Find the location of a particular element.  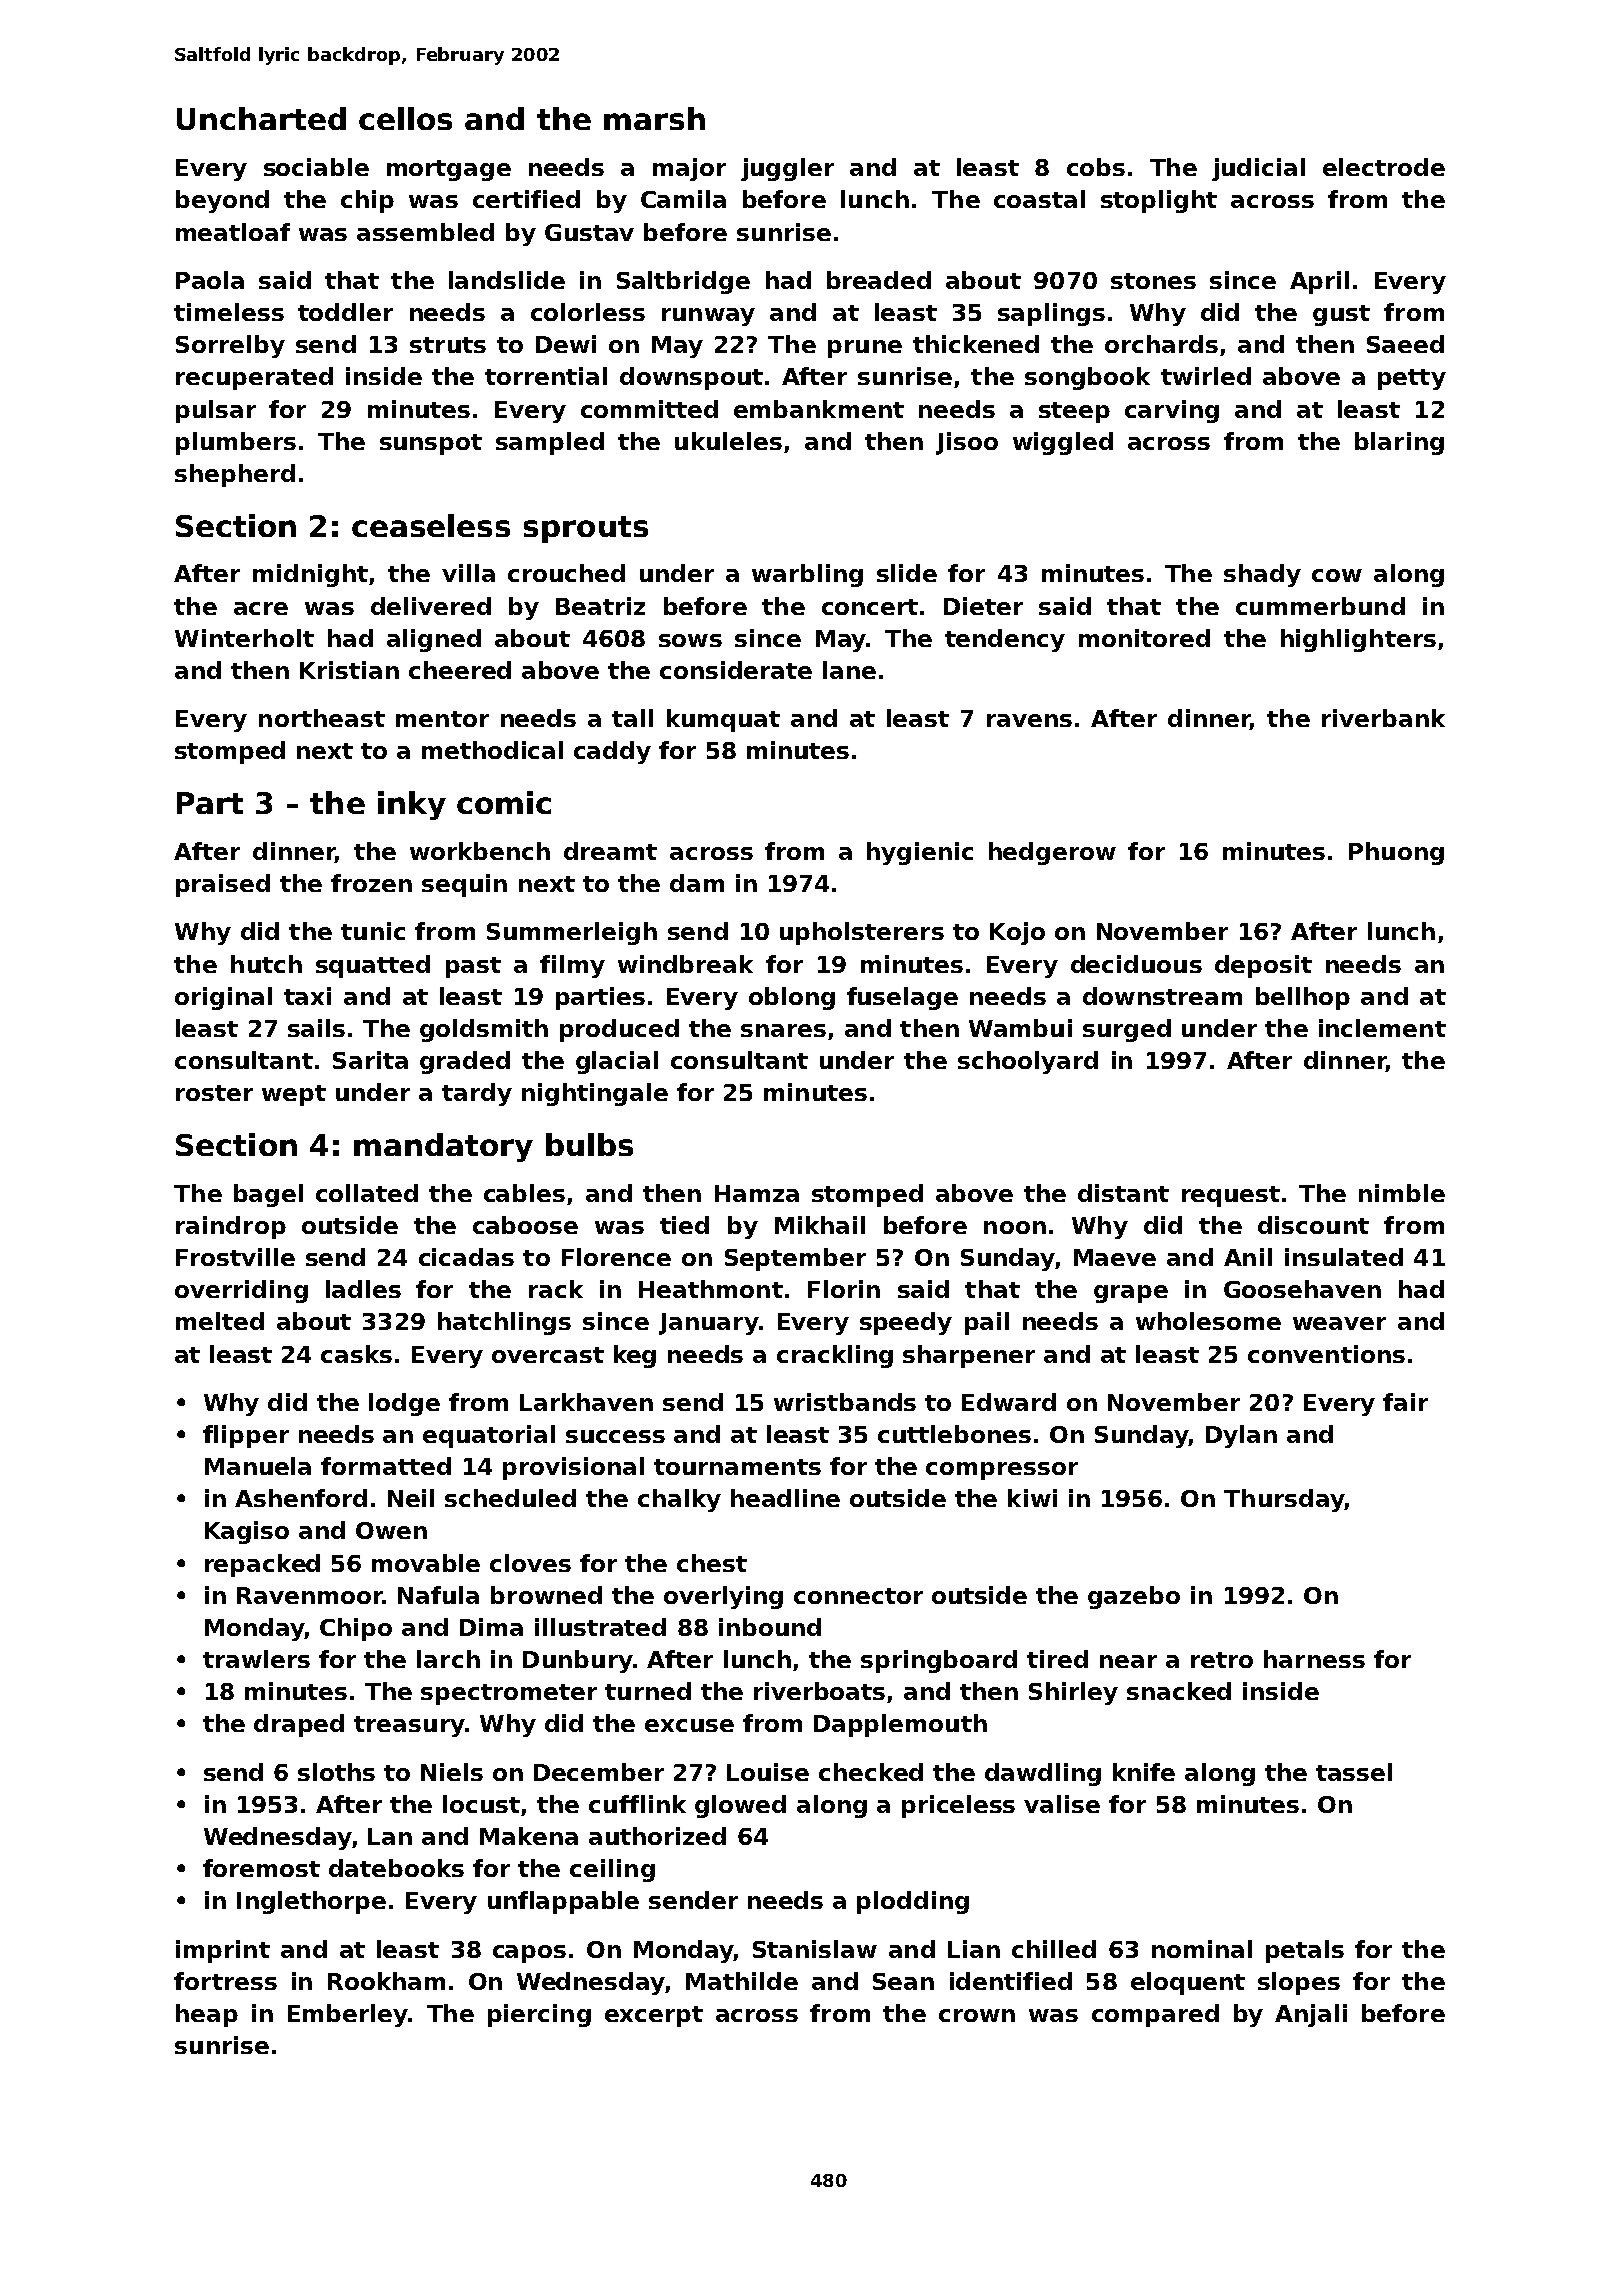

judicial is located at coordinates (1258, 169).
